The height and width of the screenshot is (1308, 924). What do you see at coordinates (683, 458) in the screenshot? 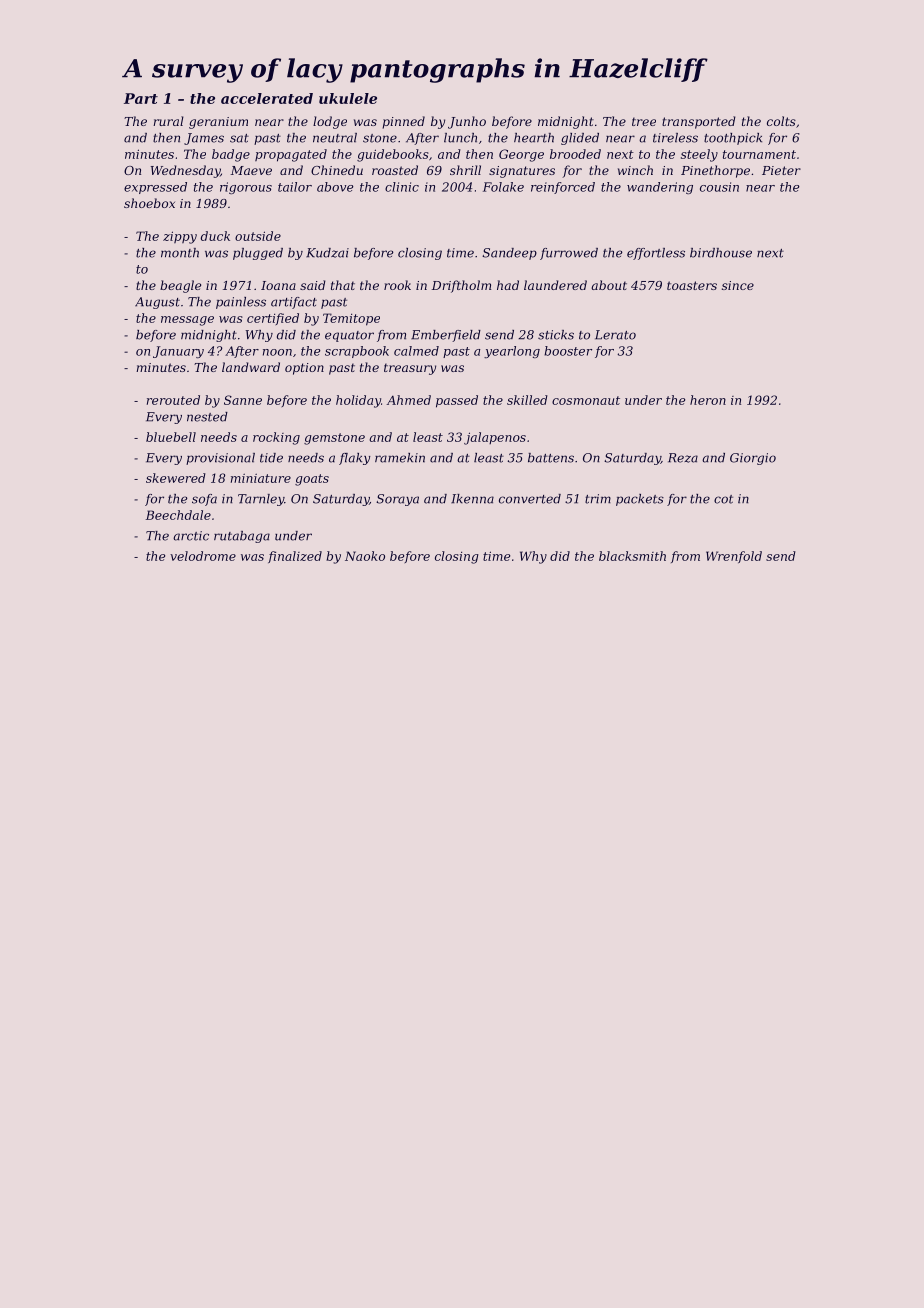
I see `Reza` at bounding box center [683, 458].
